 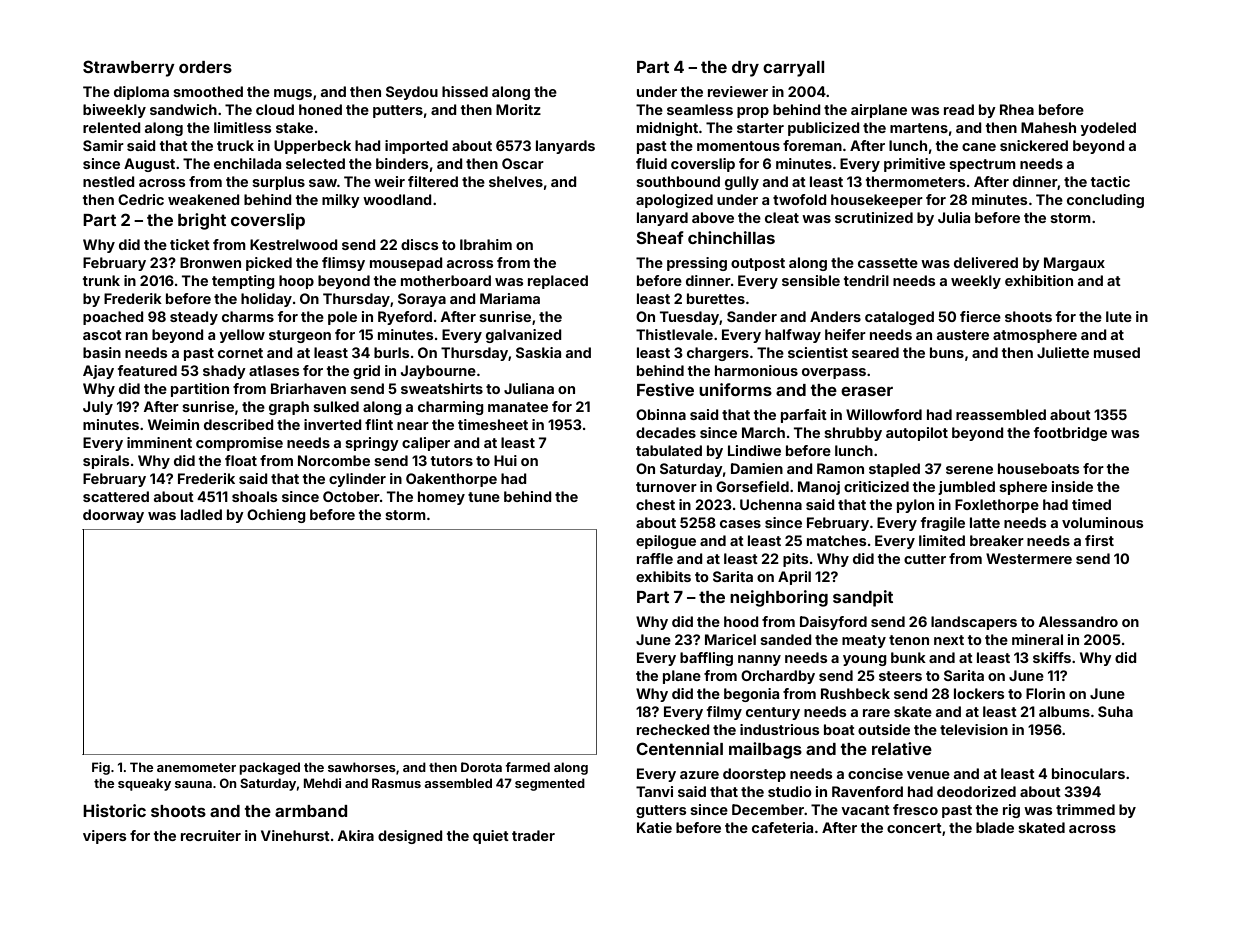 I want to click on Ibrahim, so click(x=486, y=244).
